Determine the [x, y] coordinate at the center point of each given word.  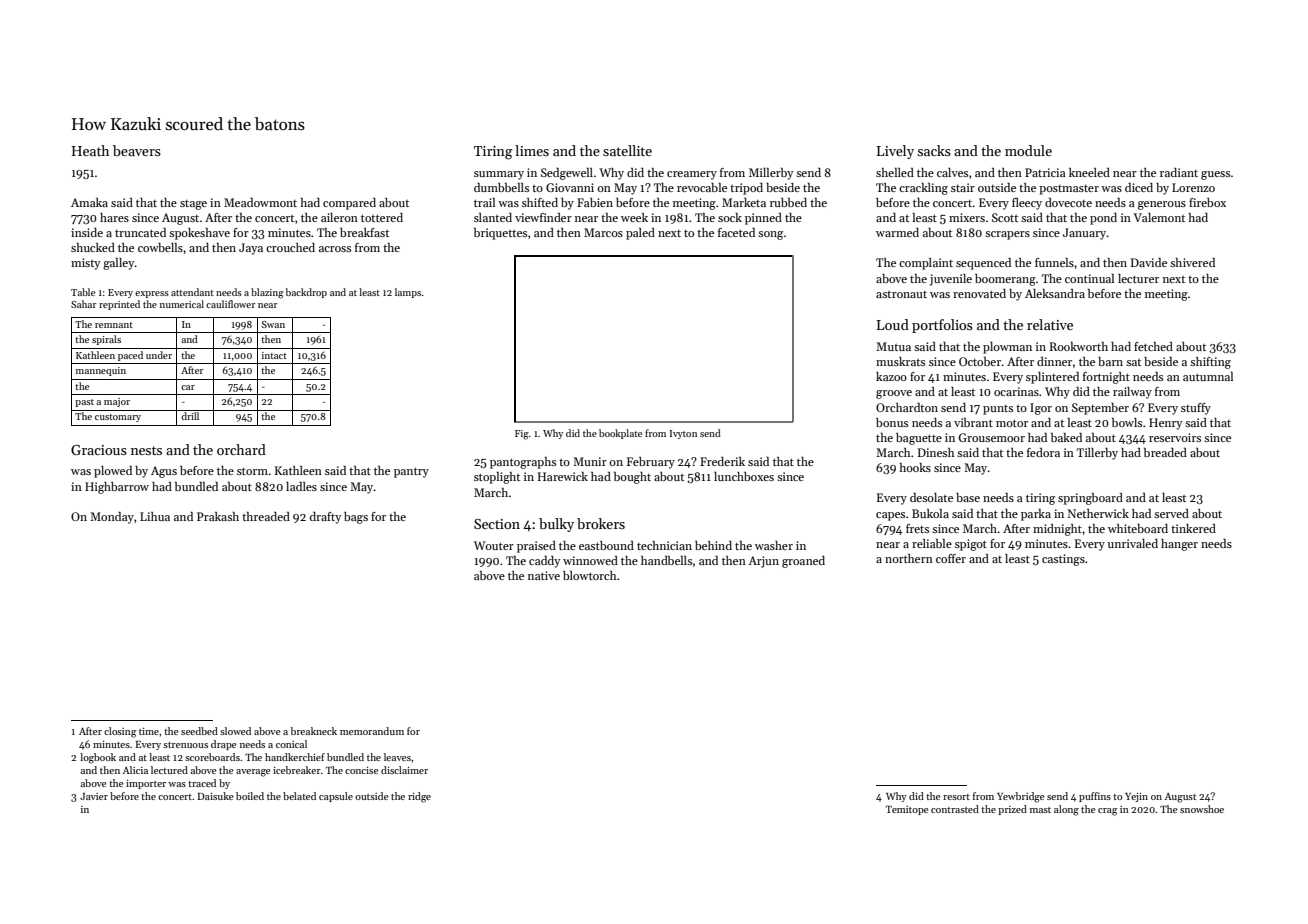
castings [1063, 560]
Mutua [893, 346]
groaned [803, 562]
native [544, 575]
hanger [1179, 545]
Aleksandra [1055, 293]
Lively [895, 152]
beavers [137, 150]
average [253, 773]
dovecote [1068, 202]
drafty [325, 518]
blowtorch [589, 575]
